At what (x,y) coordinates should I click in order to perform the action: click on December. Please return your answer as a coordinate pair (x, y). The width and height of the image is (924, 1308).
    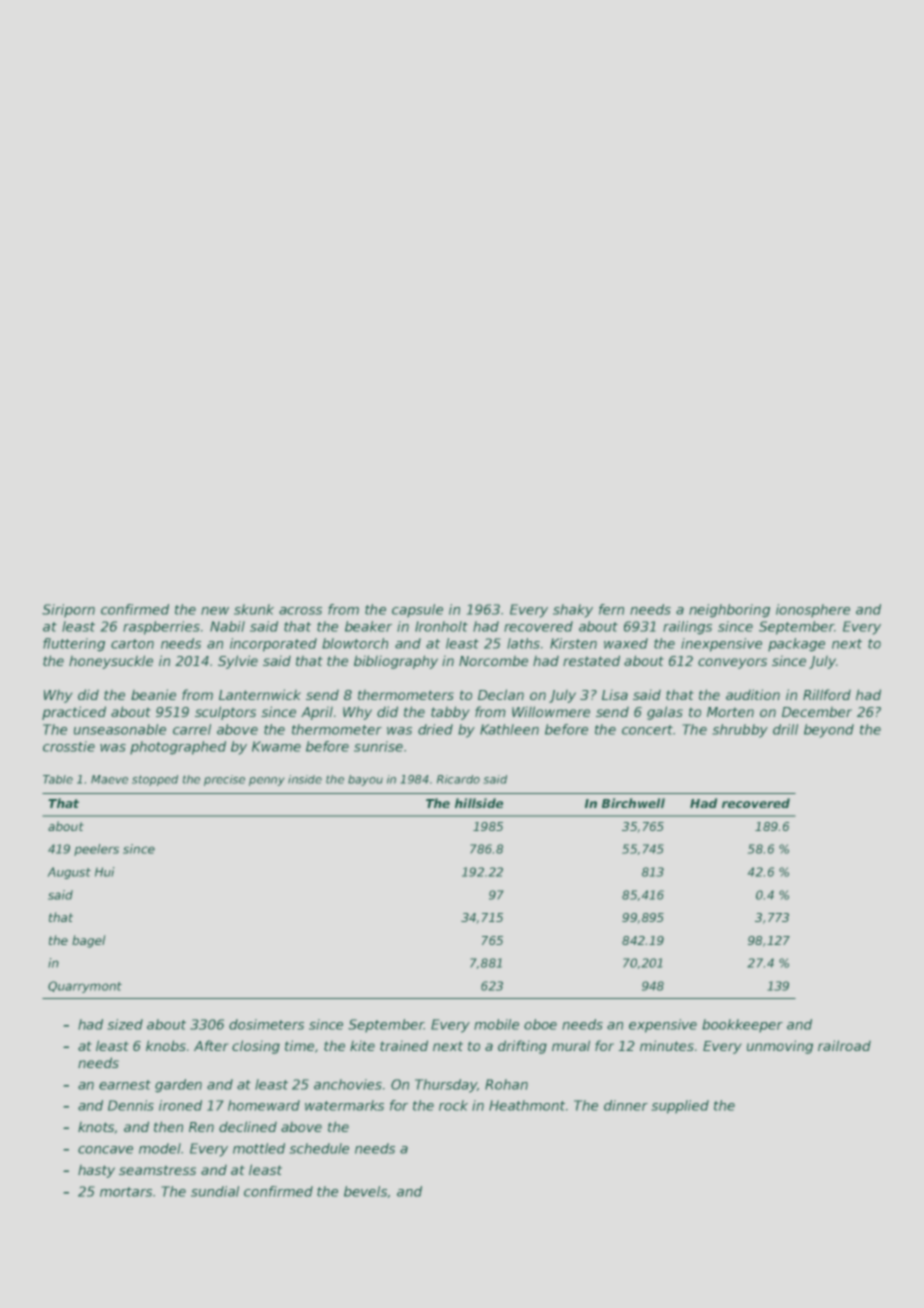
    Looking at the image, I should click on (817, 712).
